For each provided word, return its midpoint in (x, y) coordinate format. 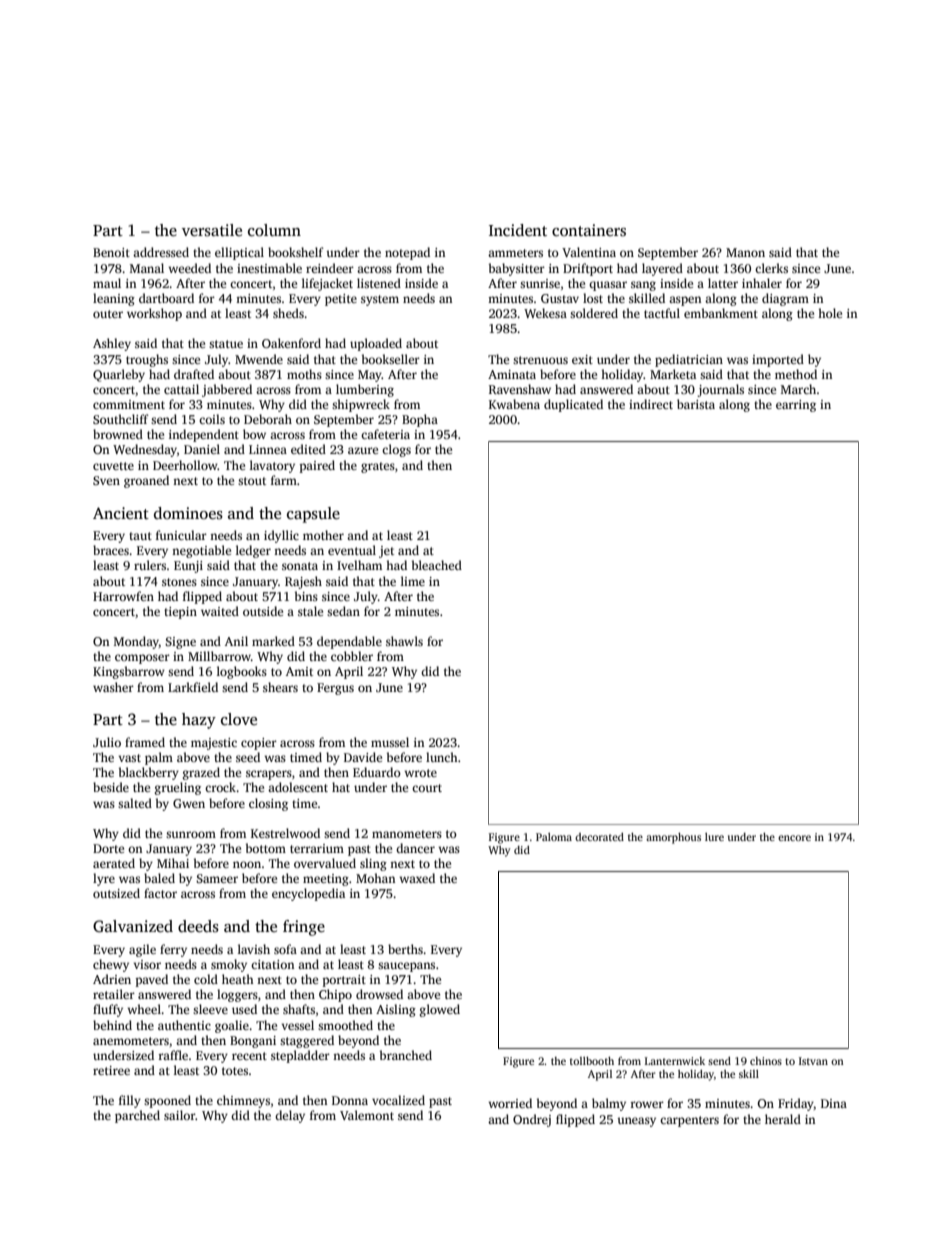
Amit (299, 671)
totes (235, 1071)
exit (582, 359)
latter (723, 283)
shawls (404, 641)
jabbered (227, 390)
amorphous (673, 838)
